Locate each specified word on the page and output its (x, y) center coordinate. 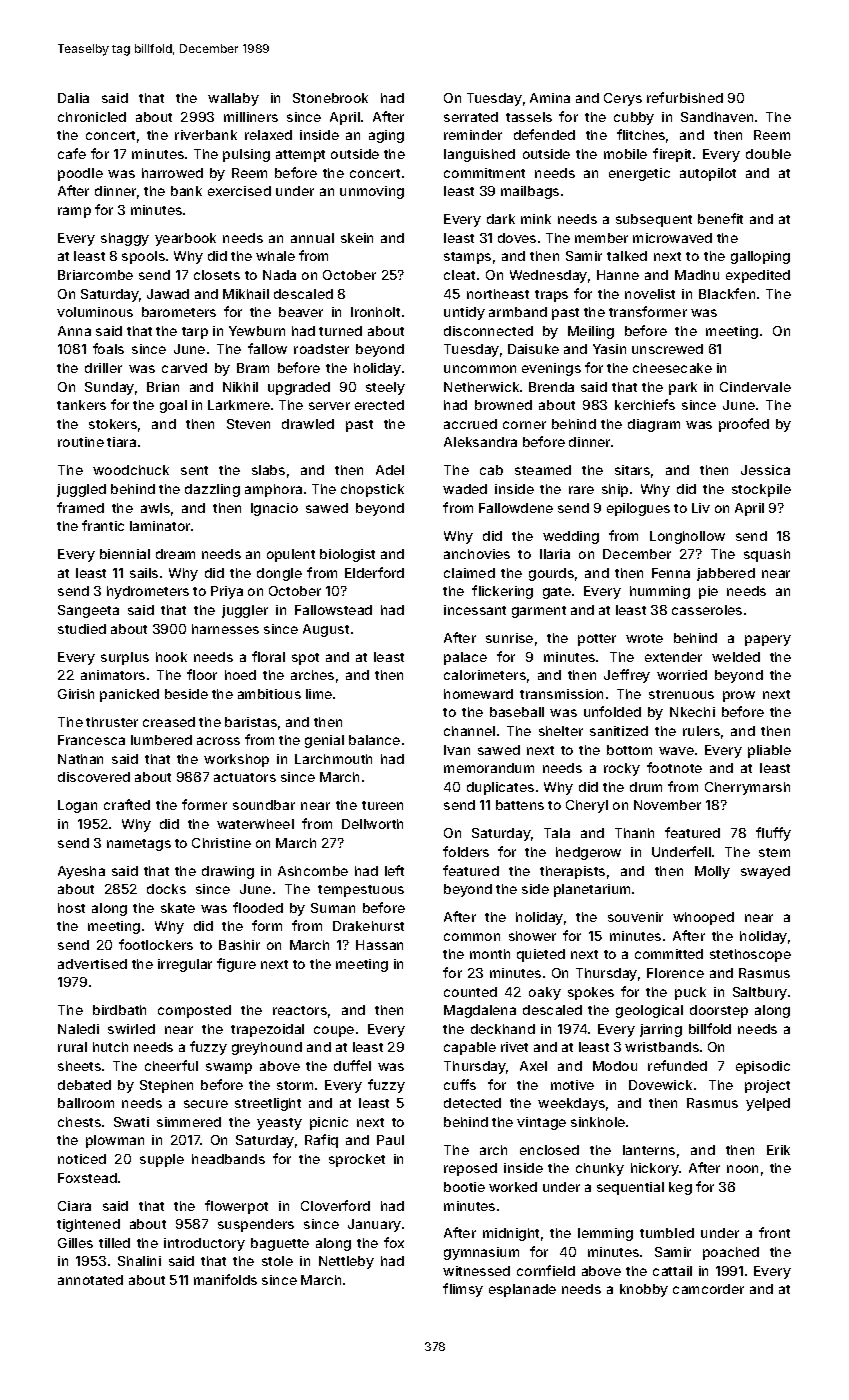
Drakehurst (368, 926)
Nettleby (346, 1262)
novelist (650, 294)
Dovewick (660, 1085)
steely (385, 388)
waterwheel (255, 824)
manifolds (225, 1279)
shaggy (125, 239)
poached (731, 1253)
